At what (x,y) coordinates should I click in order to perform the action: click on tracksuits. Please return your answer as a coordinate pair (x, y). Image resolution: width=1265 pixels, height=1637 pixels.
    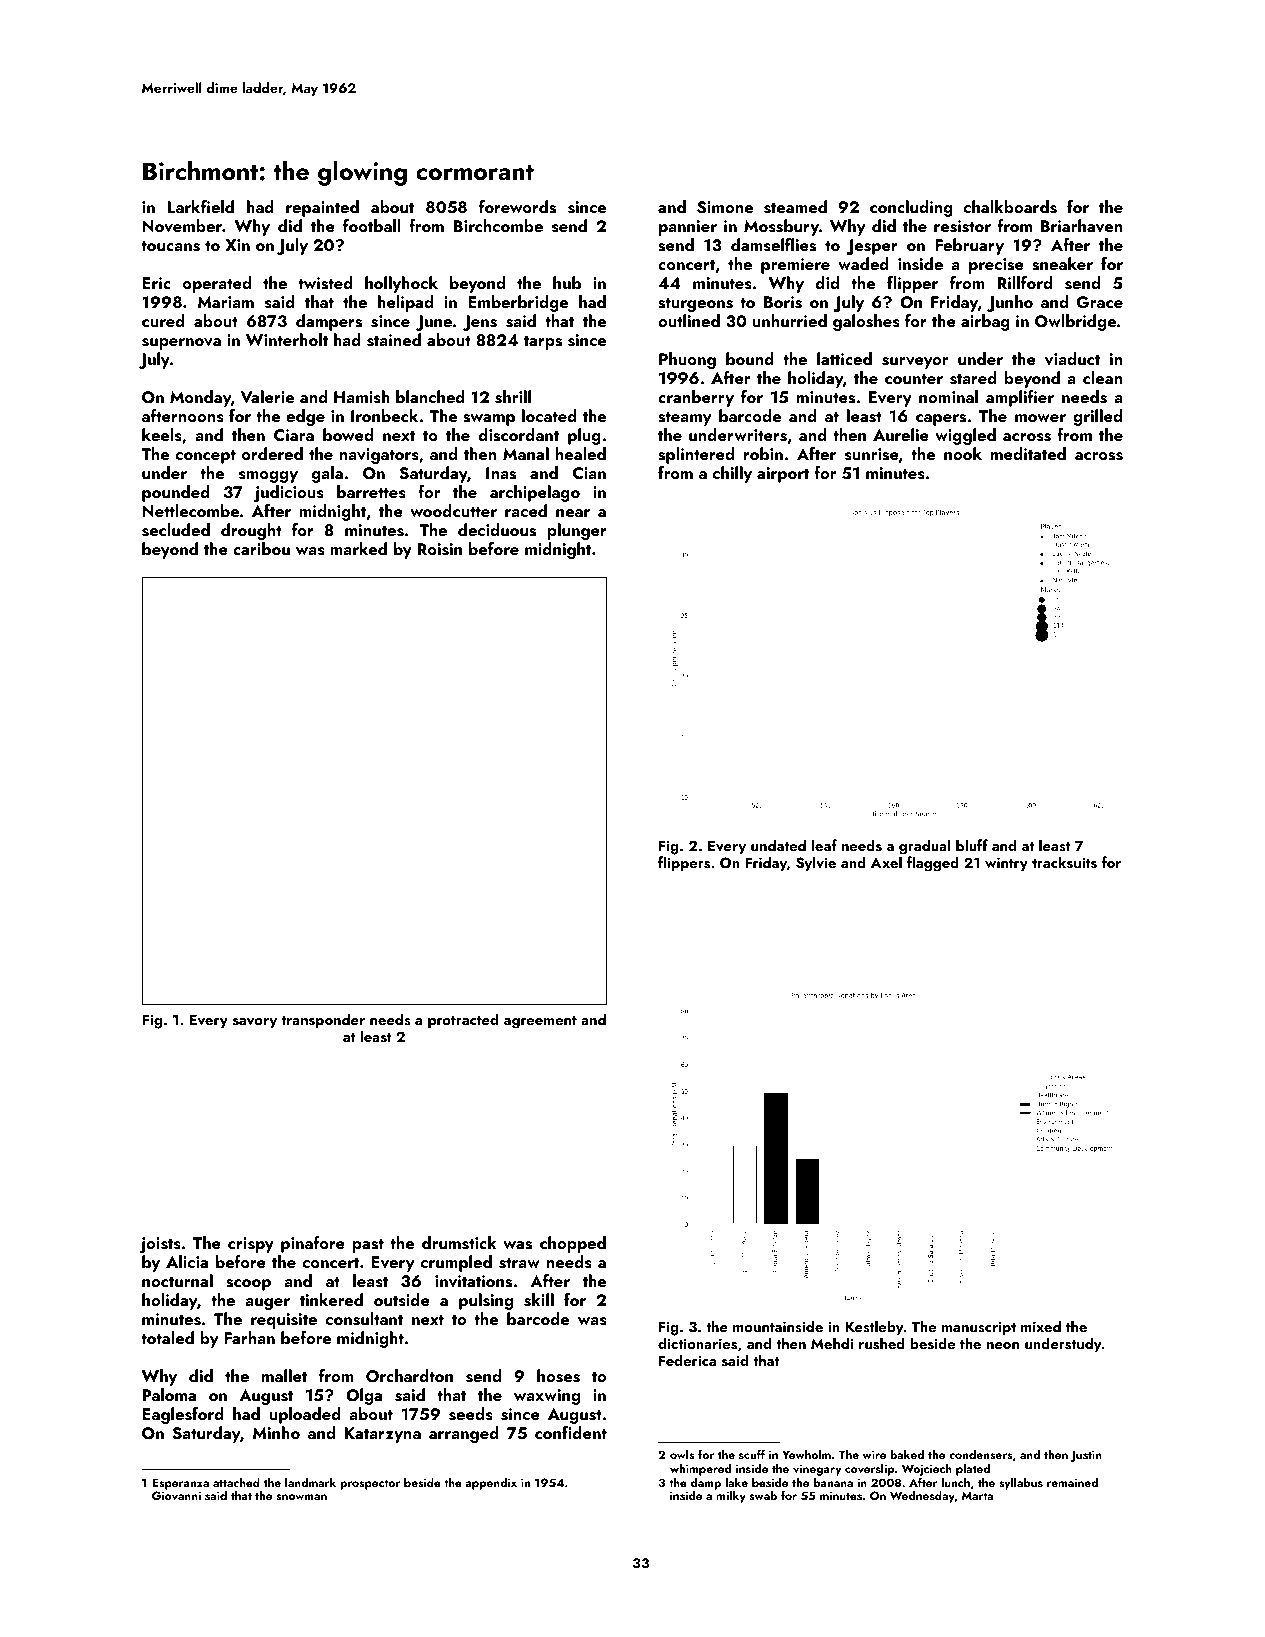
    Looking at the image, I should click on (1064, 862).
